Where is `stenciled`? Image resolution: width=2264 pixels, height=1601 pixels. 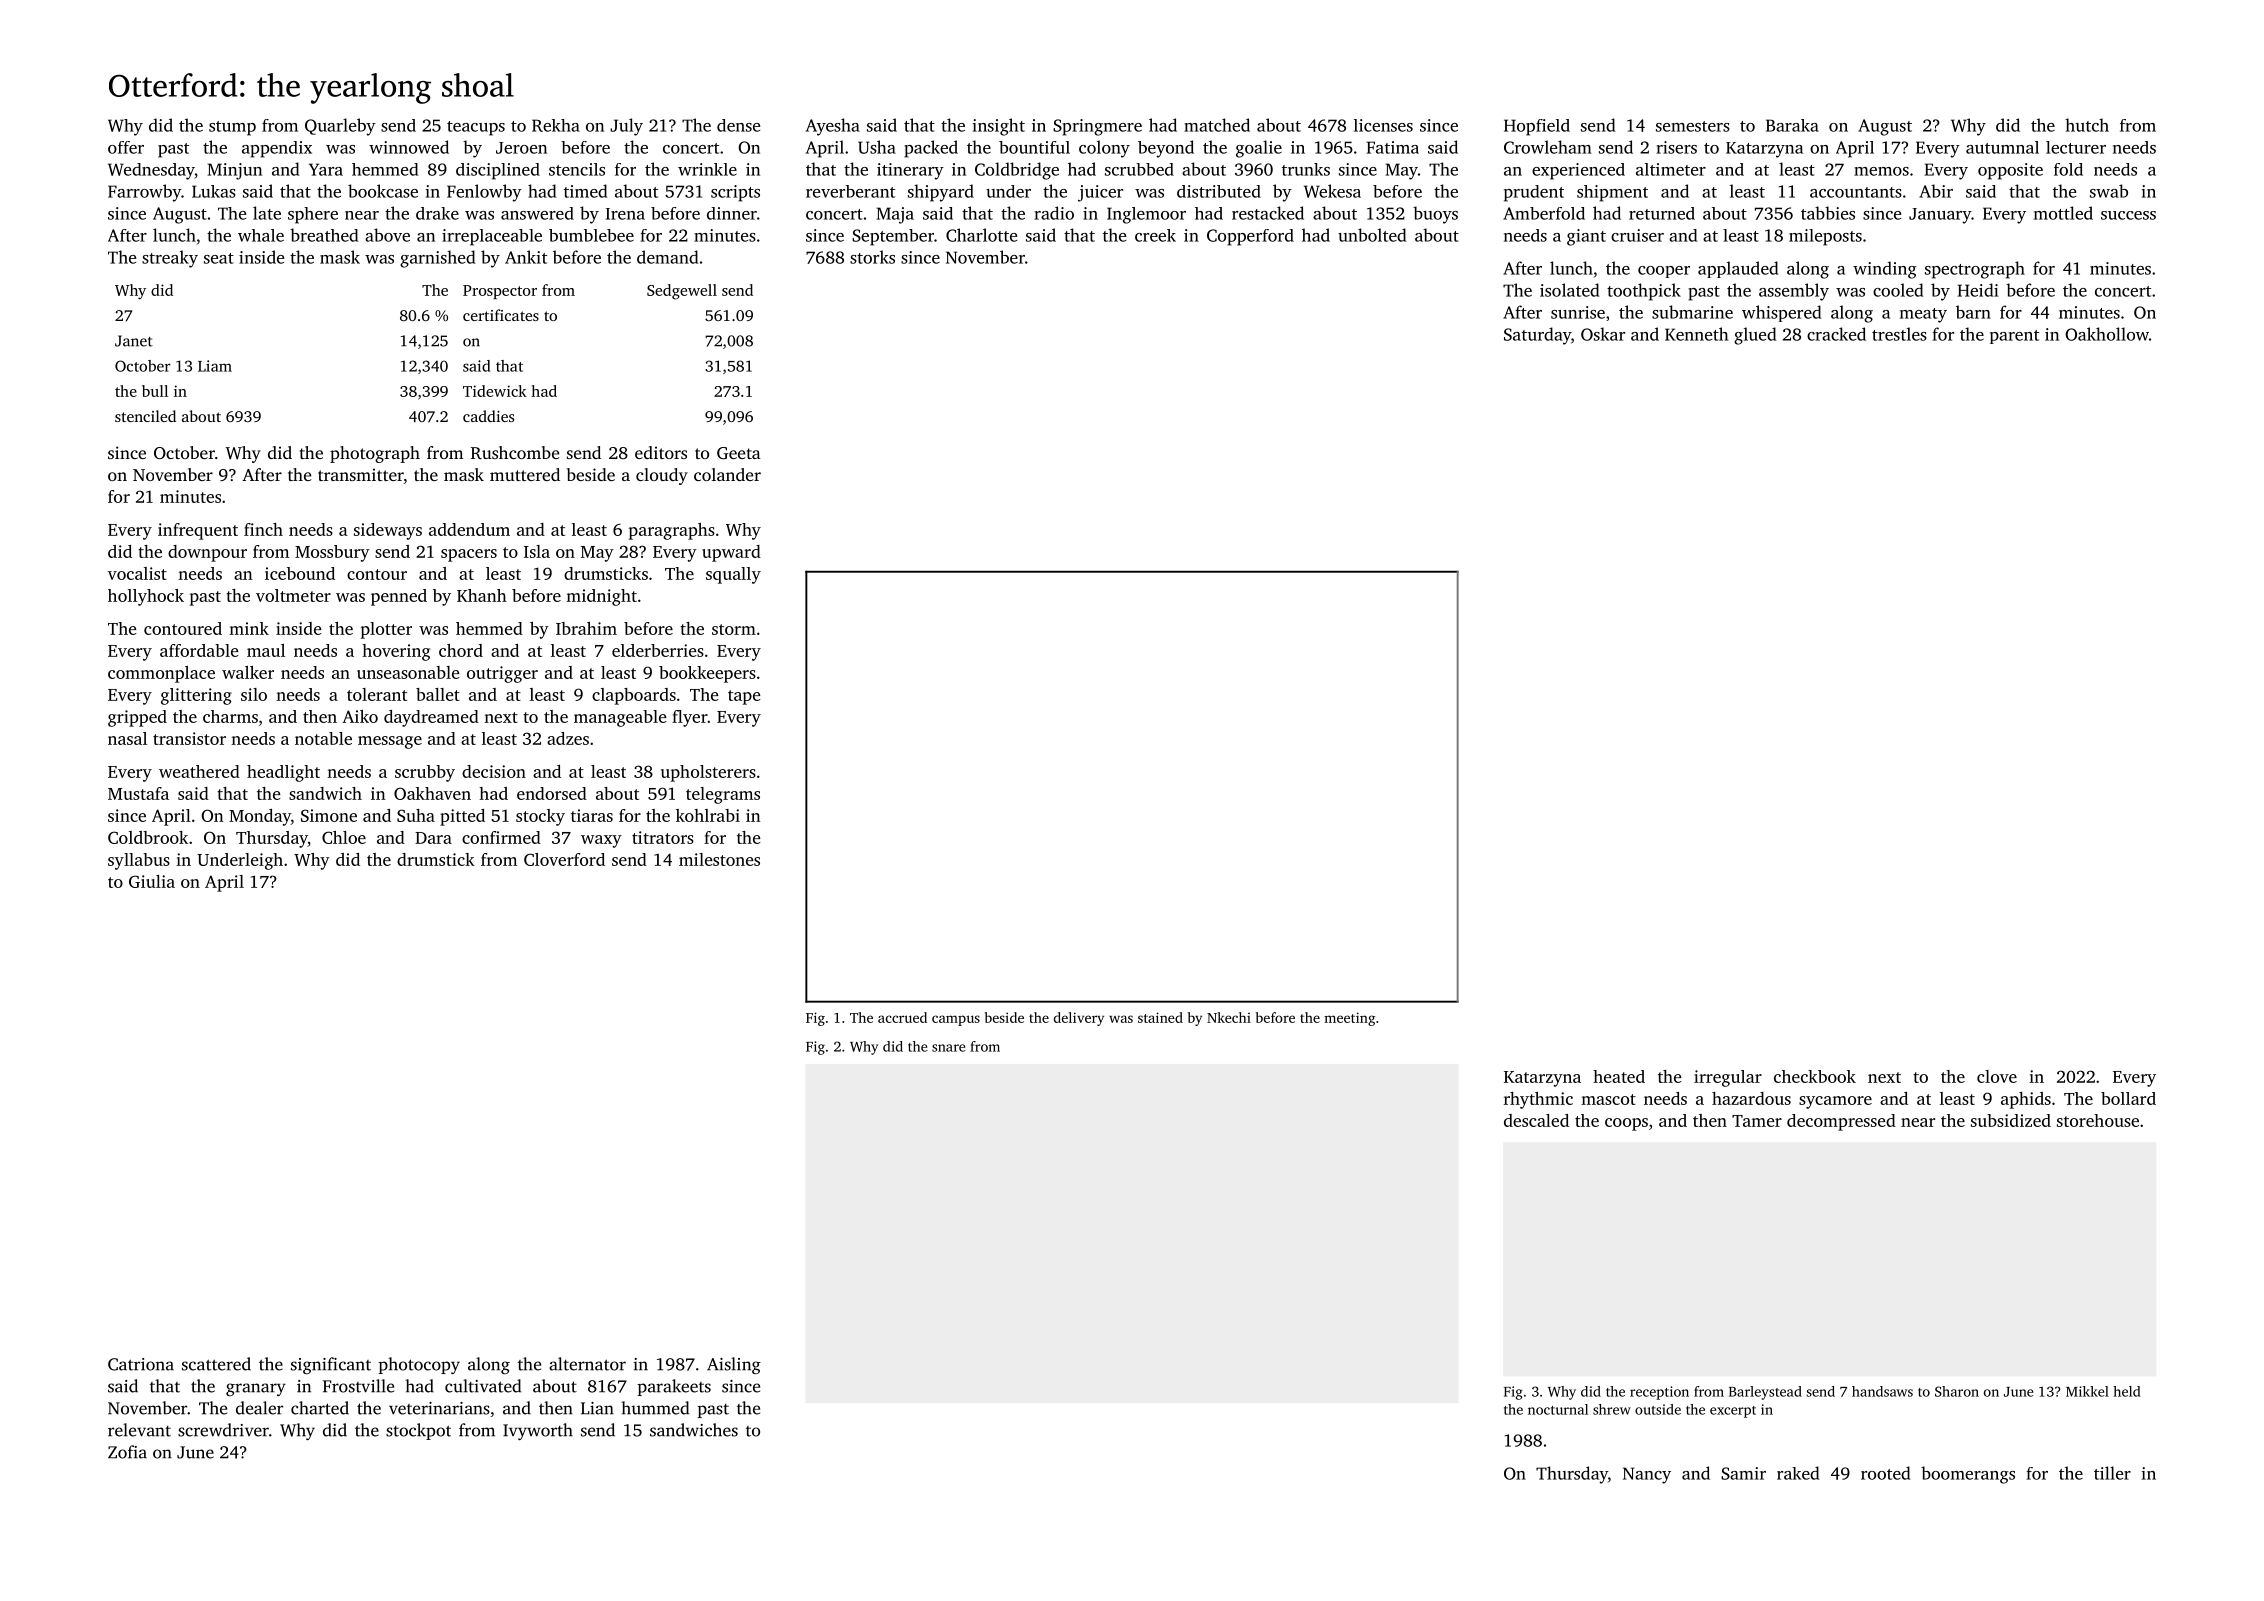
stenciled is located at coordinates (145, 416).
